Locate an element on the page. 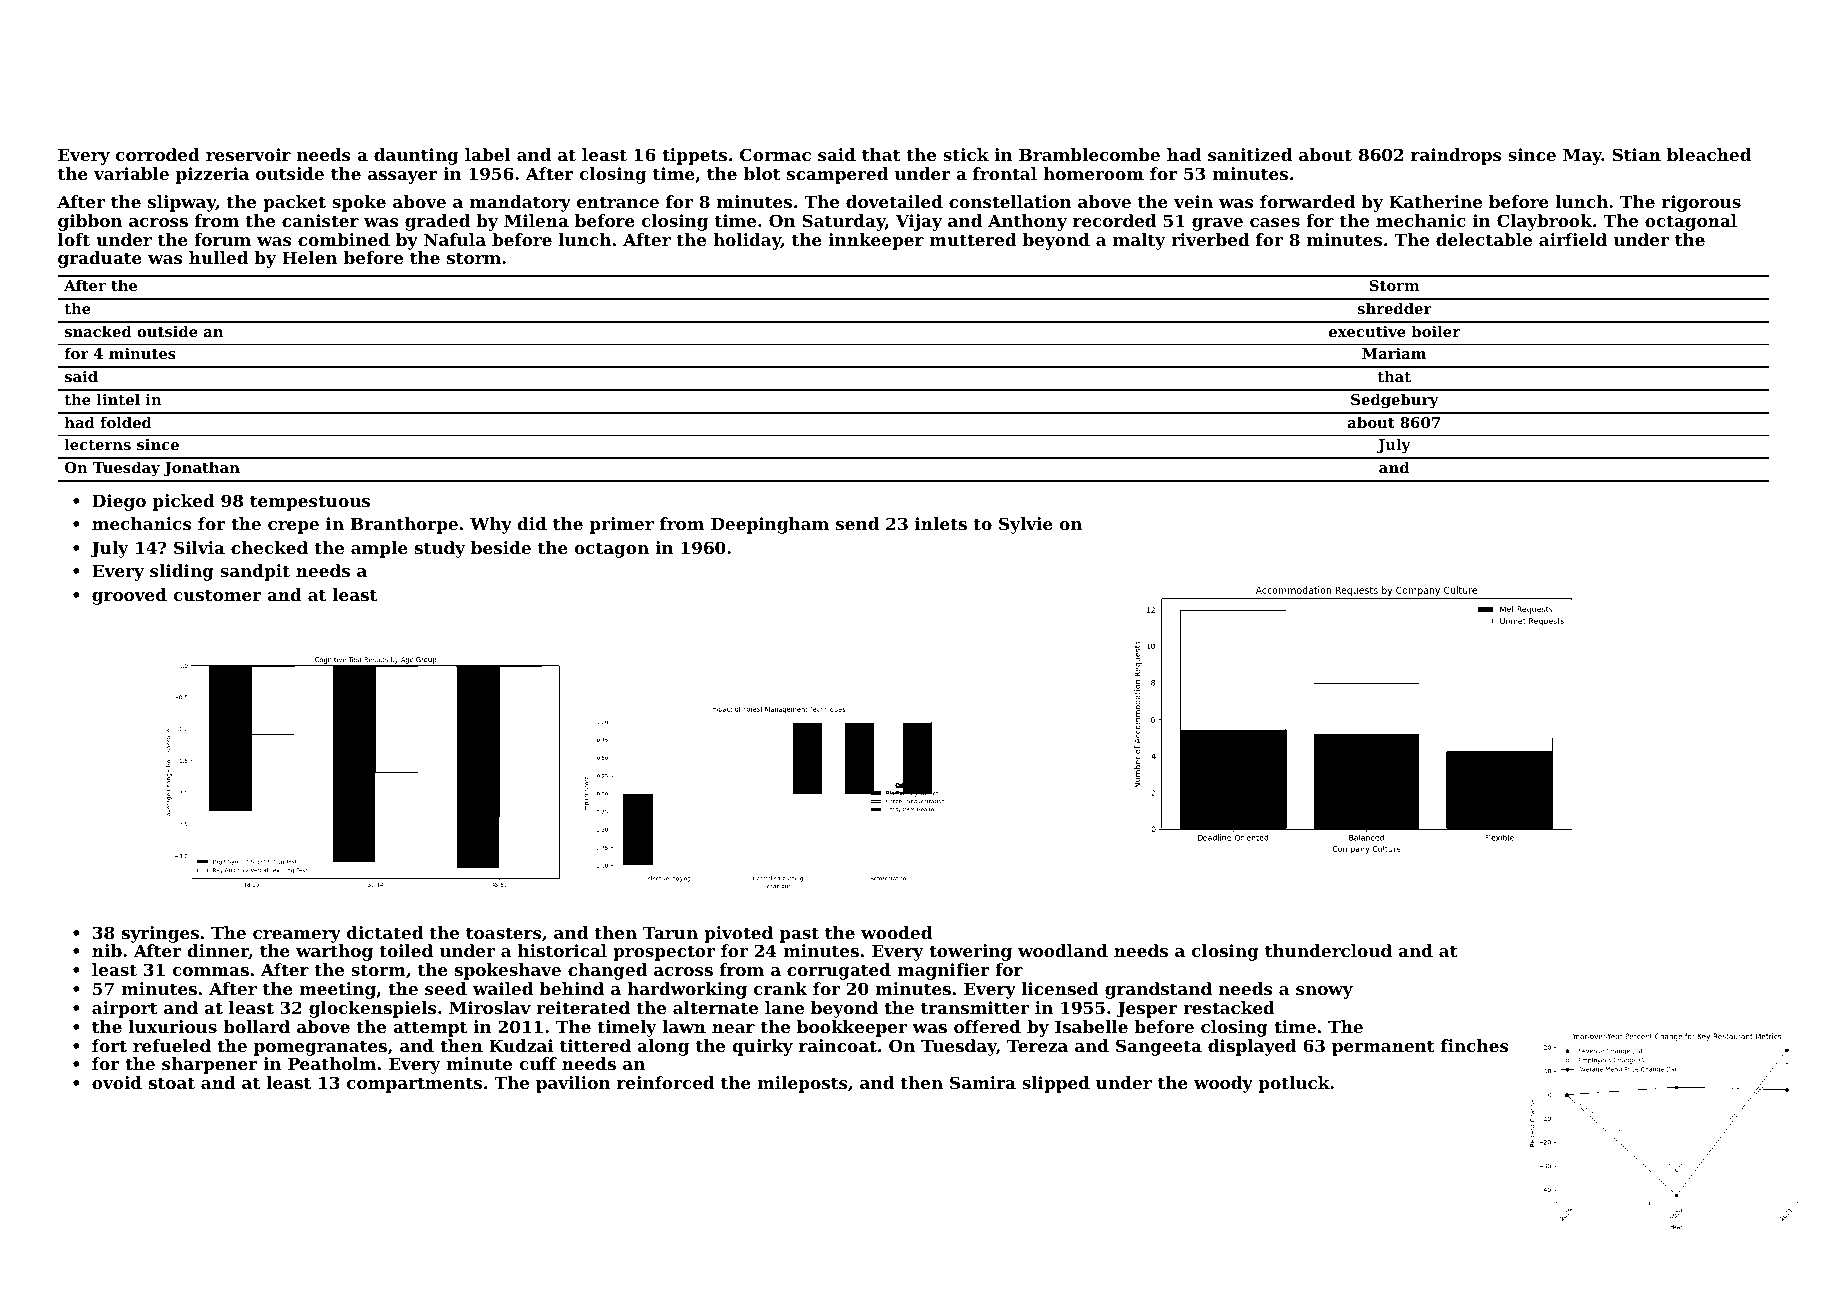 The image size is (1827, 1292). beside is located at coordinates (501, 547).
